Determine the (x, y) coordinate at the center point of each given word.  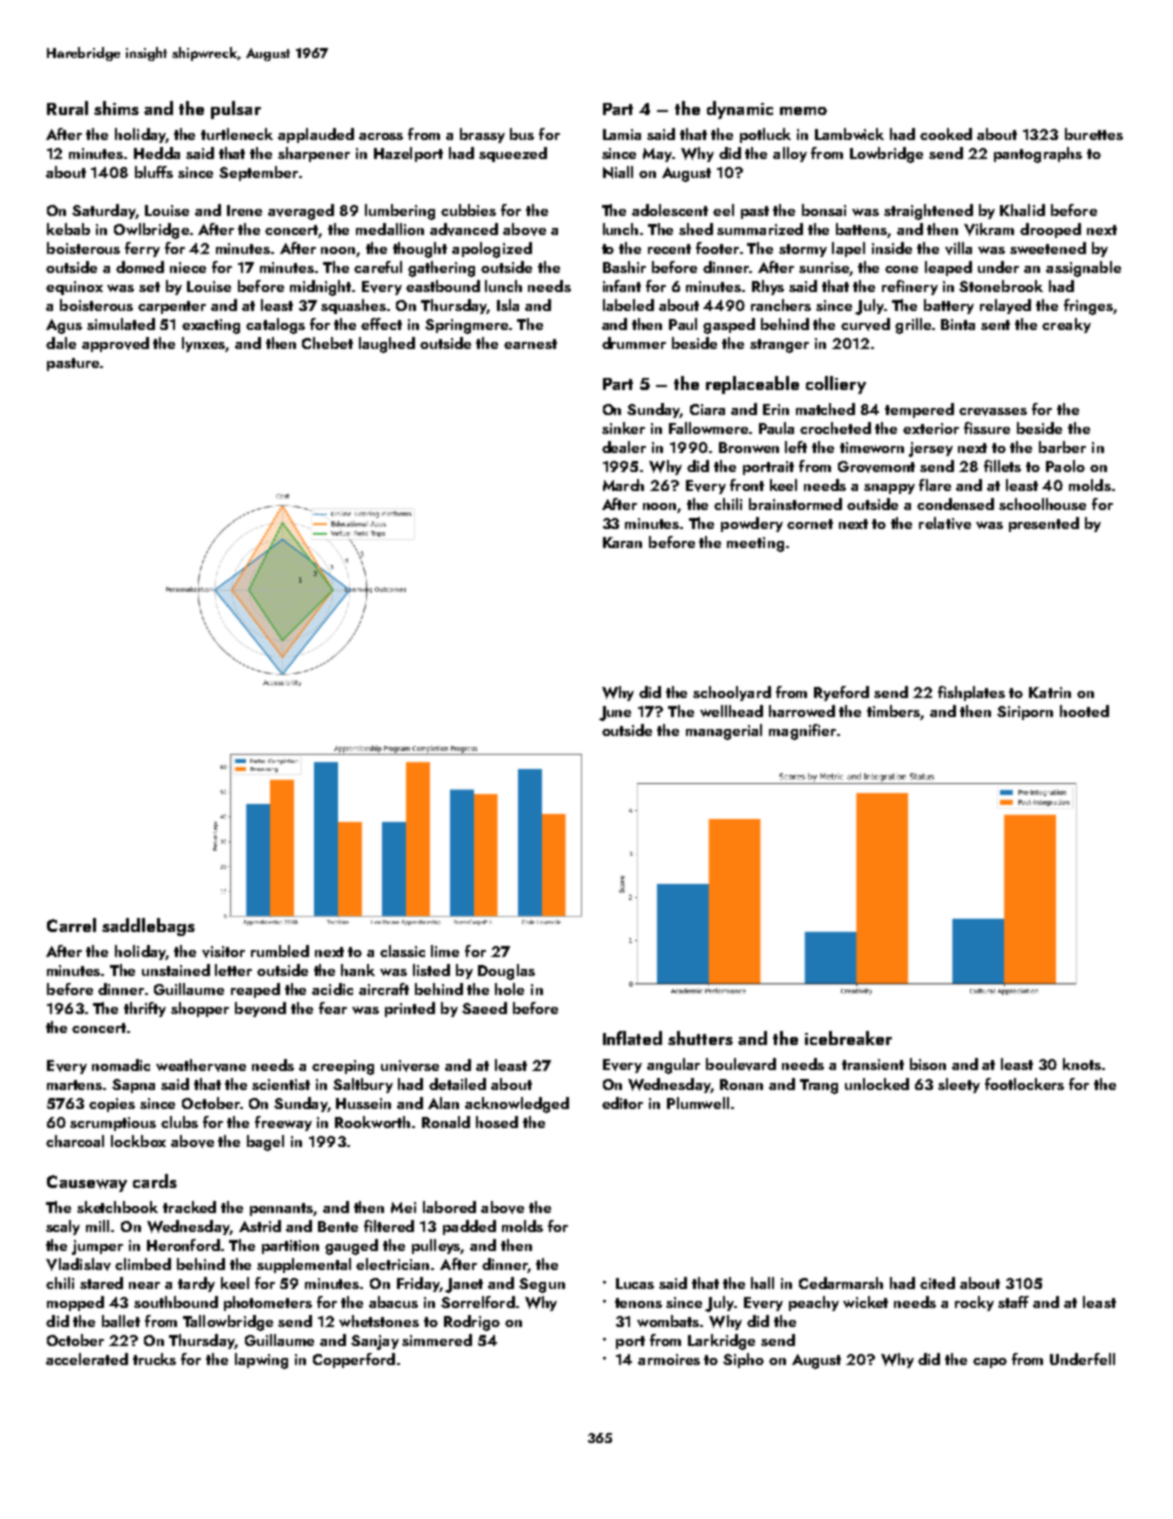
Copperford (354, 1360)
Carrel (71, 925)
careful (378, 267)
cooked (946, 134)
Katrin (1050, 692)
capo (990, 1363)
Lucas (635, 1283)
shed (696, 229)
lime (445, 951)
